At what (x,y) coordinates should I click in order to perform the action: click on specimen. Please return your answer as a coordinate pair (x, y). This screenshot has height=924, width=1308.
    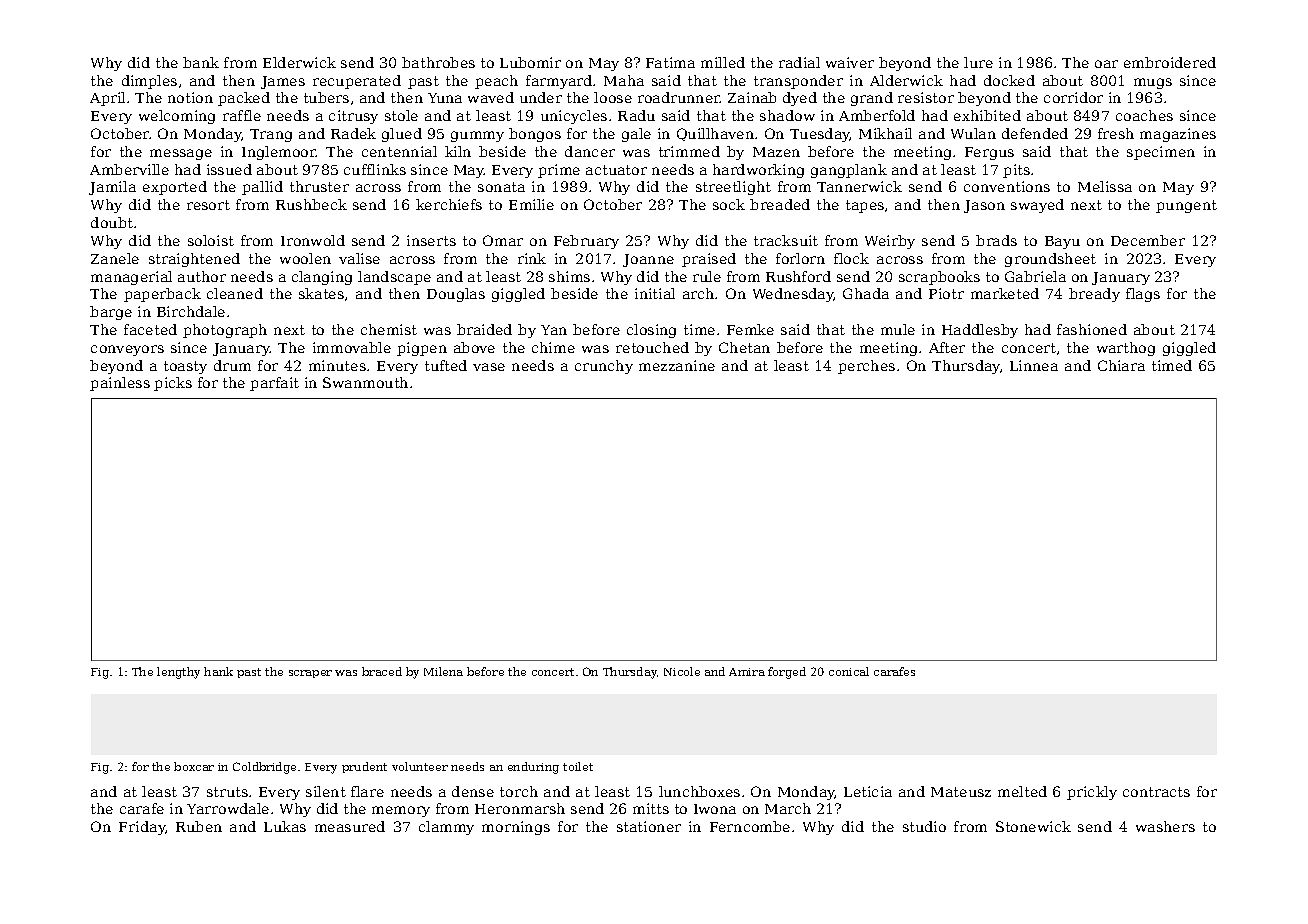
    Looking at the image, I should click on (1161, 153).
